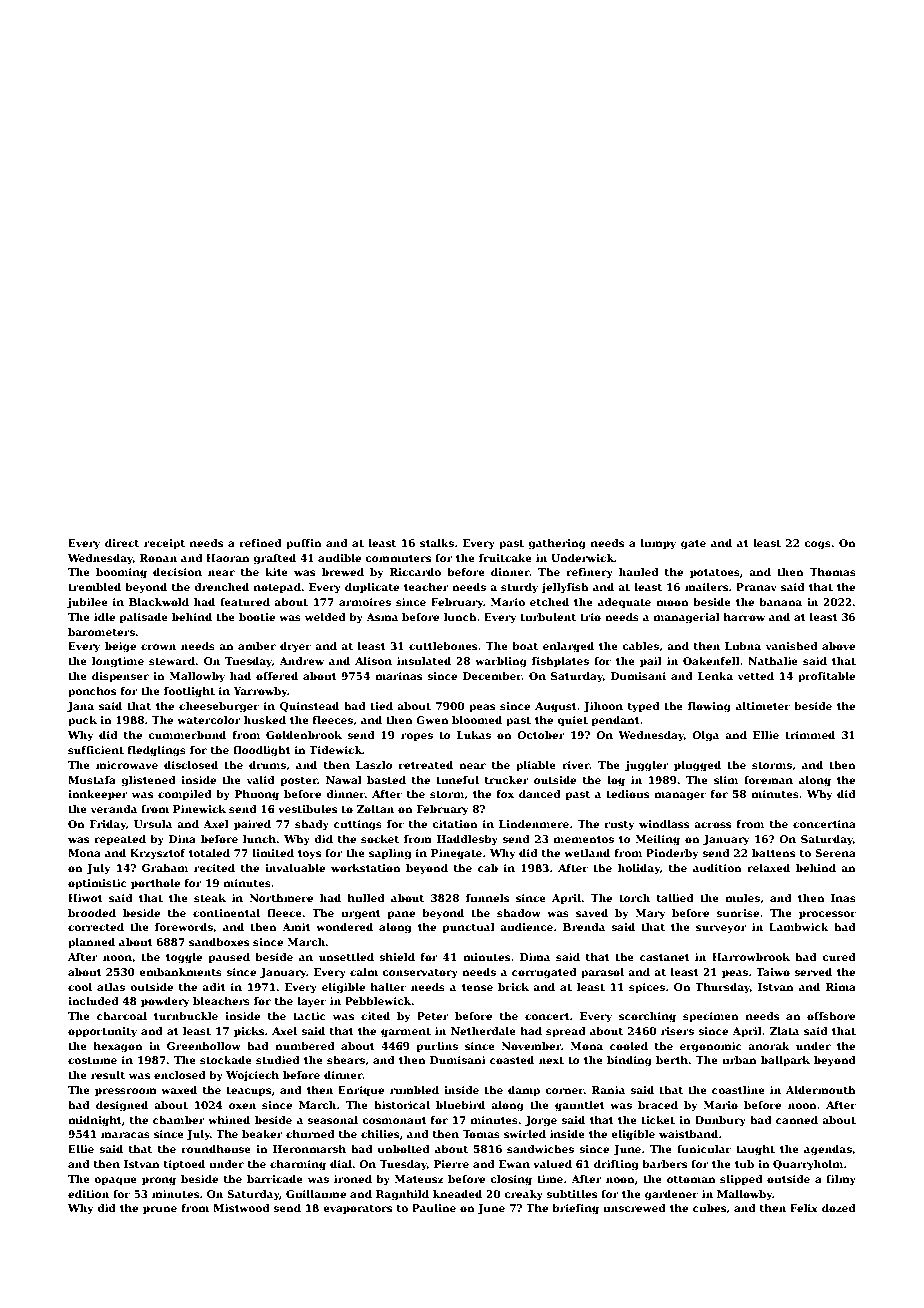 This screenshot has height=1308, width=924. What do you see at coordinates (397, 957) in the screenshot?
I see `shield` at bounding box center [397, 957].
